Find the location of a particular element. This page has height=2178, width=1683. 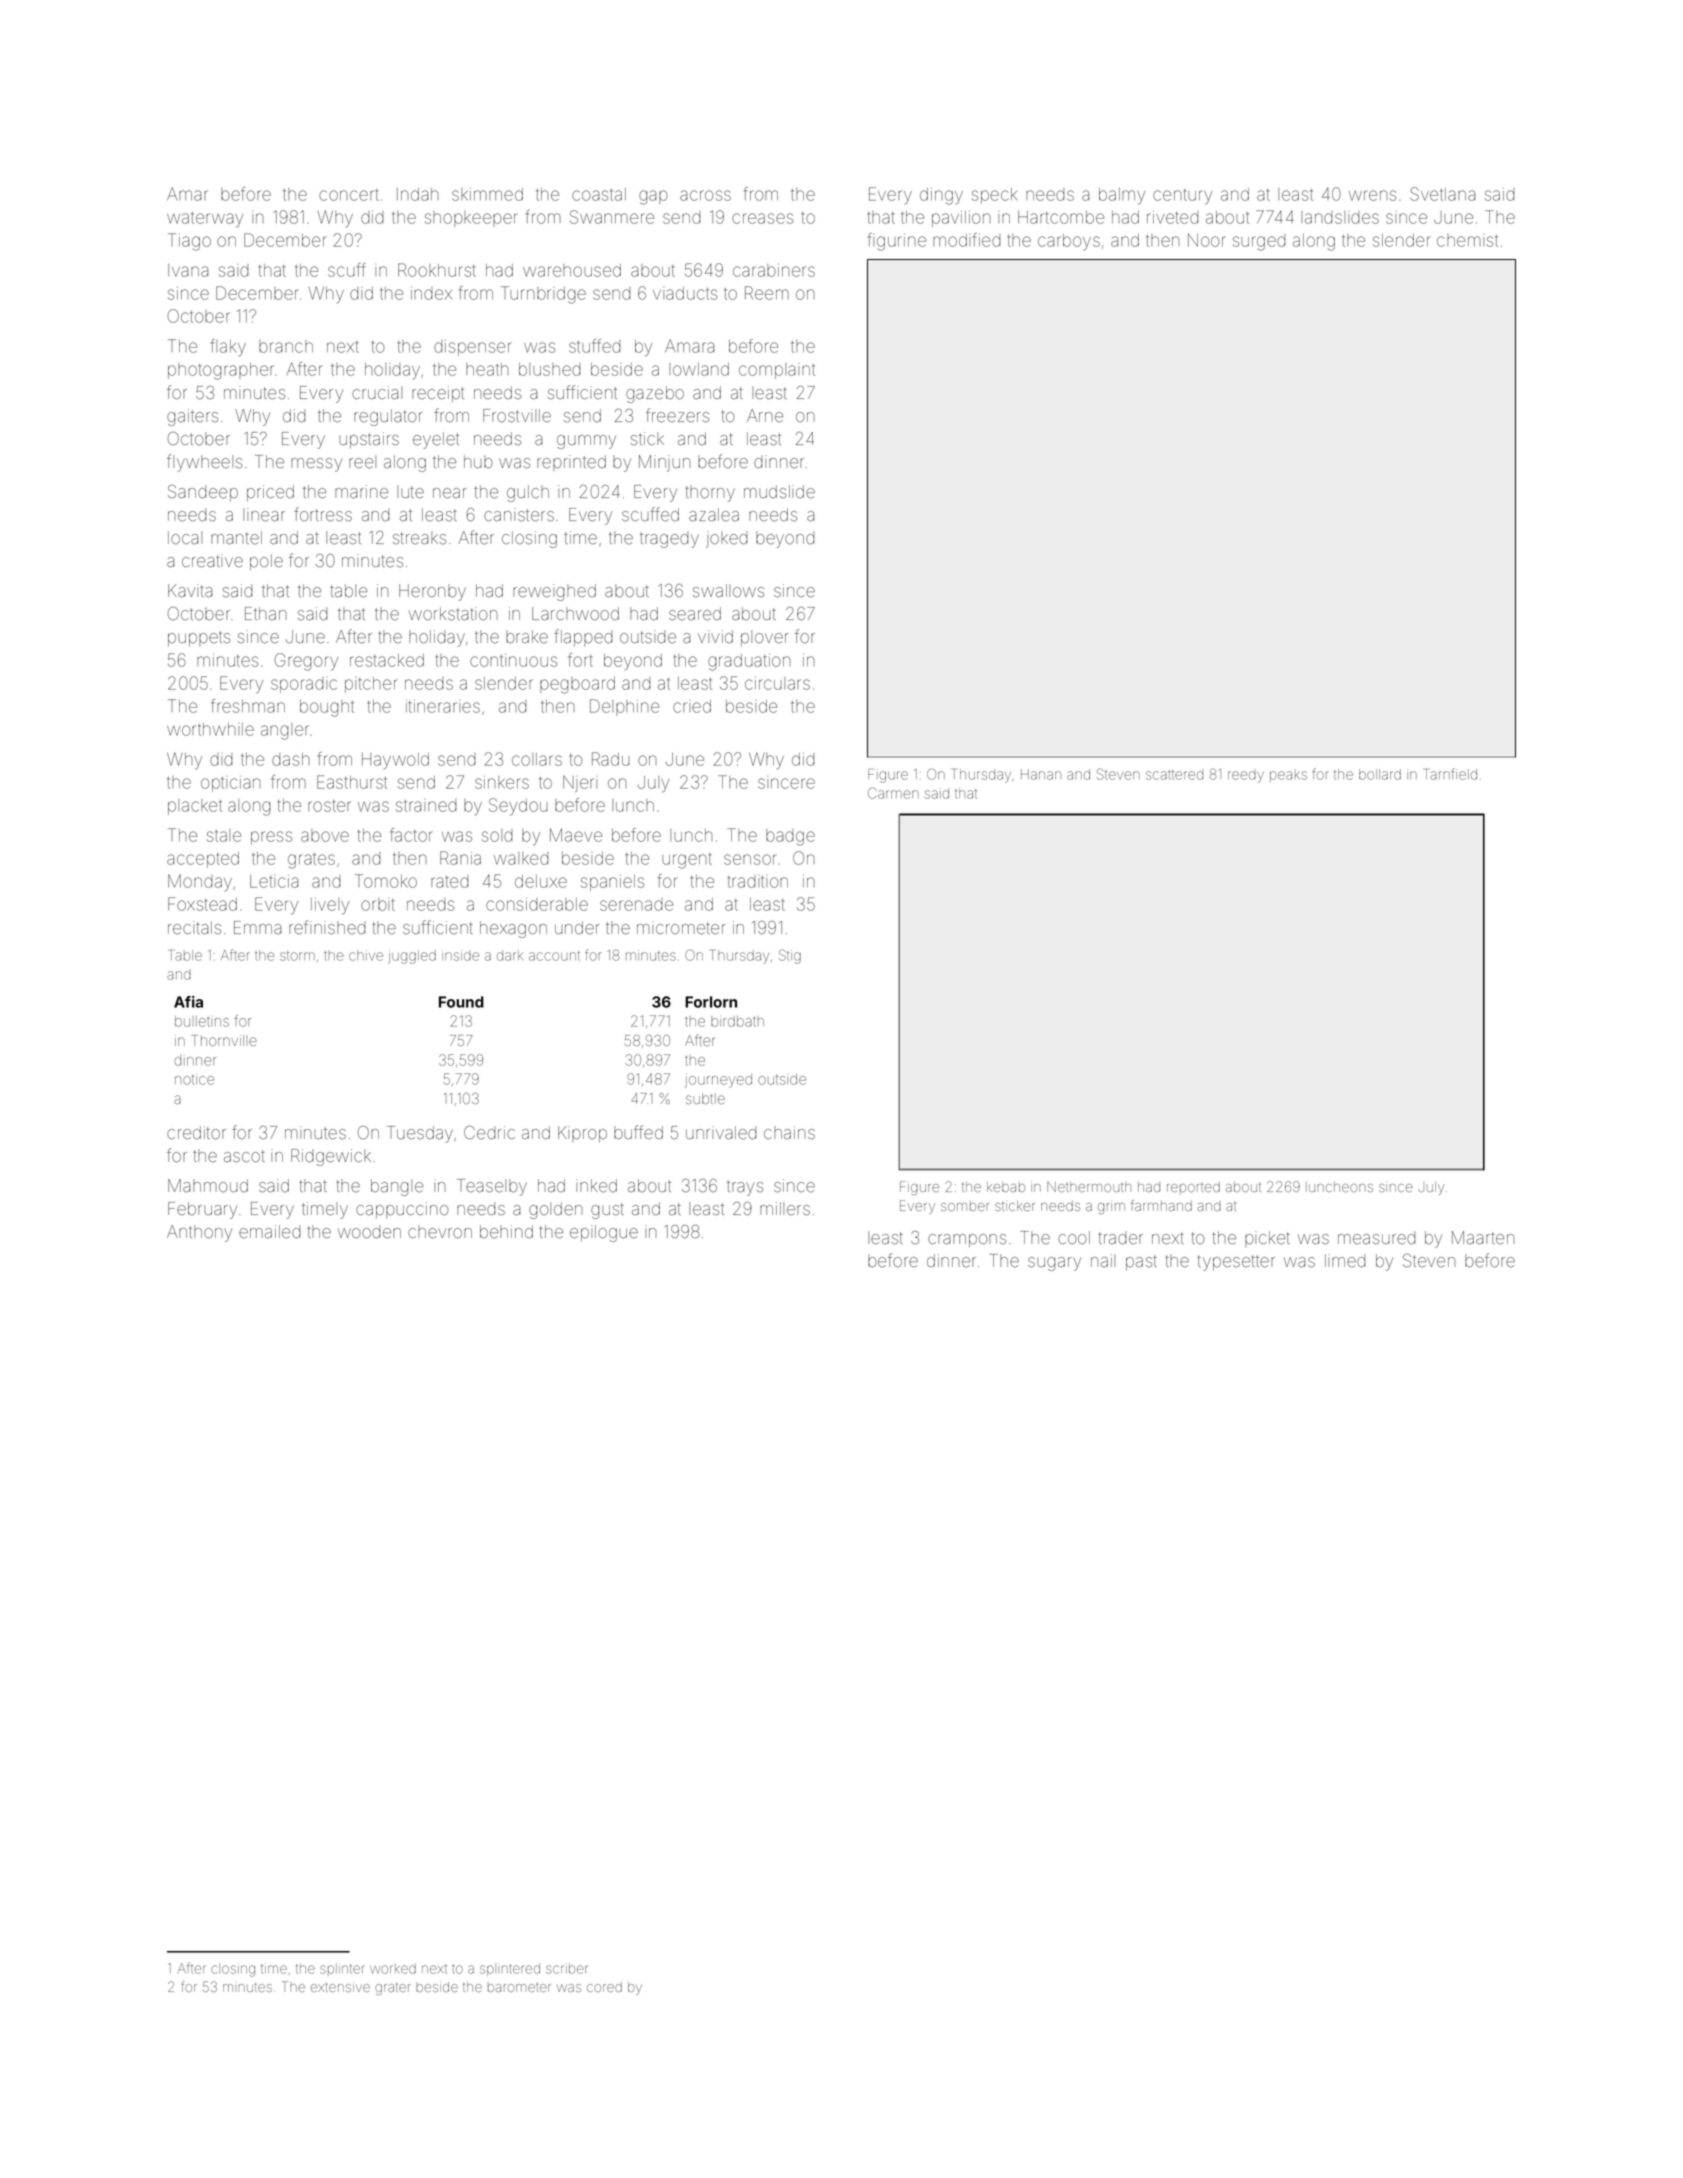

epilogue is located at coordinates (604, 1233).
